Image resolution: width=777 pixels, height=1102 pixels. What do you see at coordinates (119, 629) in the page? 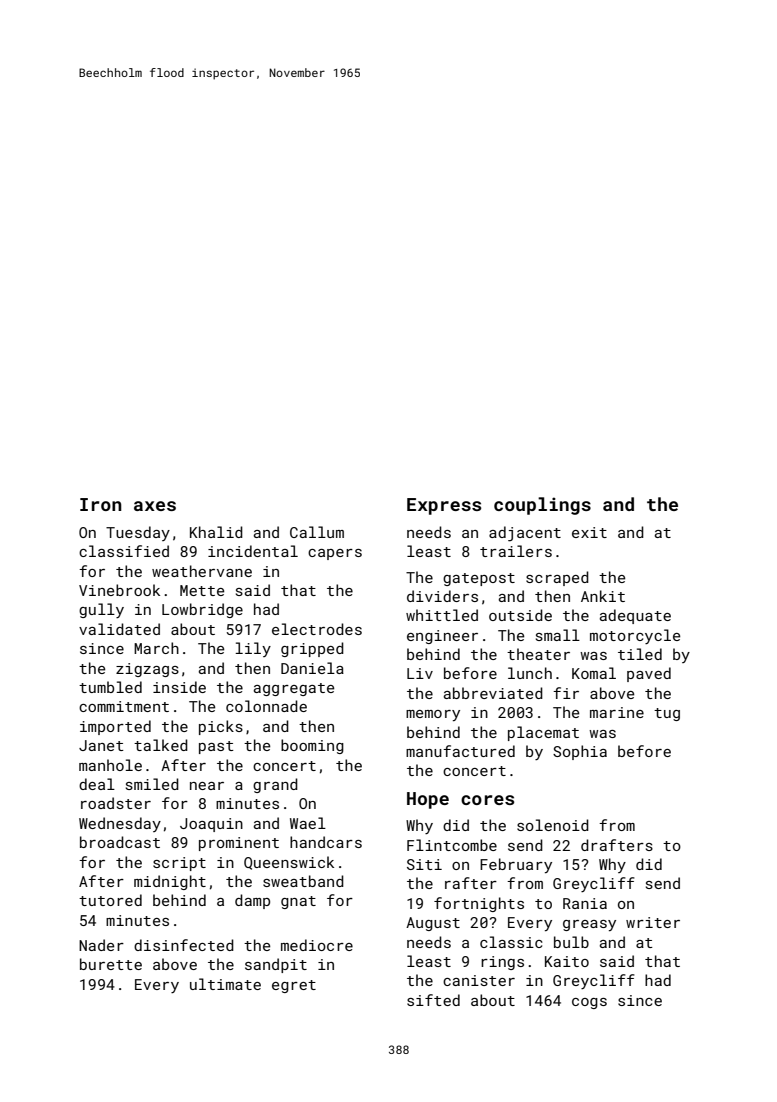
I see `validated` at bounding box center [119, 629].
